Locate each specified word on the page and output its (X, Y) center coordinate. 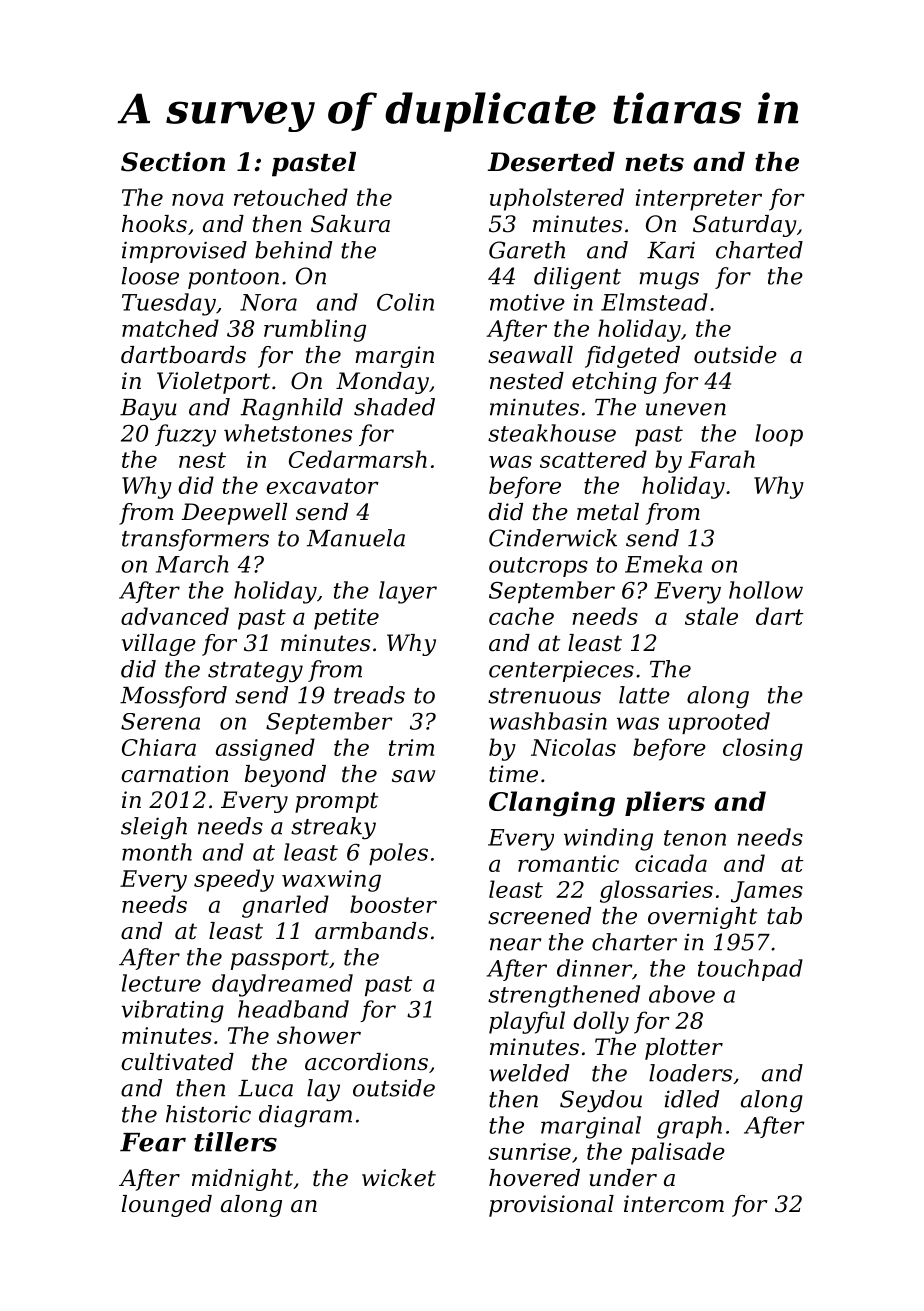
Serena (160, 721)
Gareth (527, 250)
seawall (530, 355)
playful (527, 1022)
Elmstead (654, 302)
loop (779, 435)
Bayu (148, 410)
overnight (702, 918)
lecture (161, 983)
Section (173, 162)
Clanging (552, 804)
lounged (167, 1206)
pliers (665, 803)
